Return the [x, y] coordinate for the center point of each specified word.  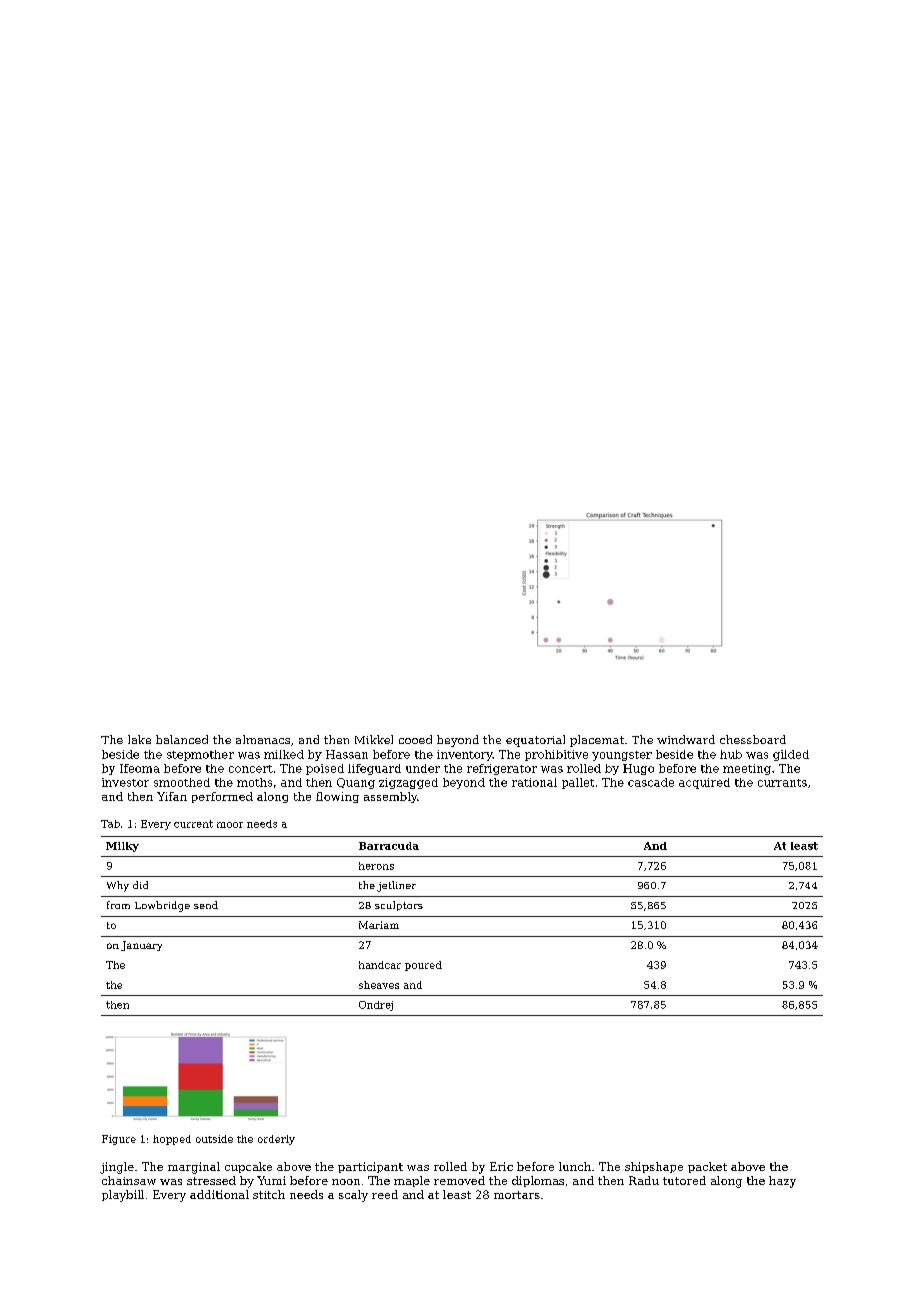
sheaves [379, 985]
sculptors [399, 906]
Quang [356, 783]
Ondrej [376, 1006]
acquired [704, 783]
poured [423, 966]
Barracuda [389, 846]
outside [214, 1139]
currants [782, 783]
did [140, 885]
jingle [117, 1168]
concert [251, 769]
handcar [380, 965]
